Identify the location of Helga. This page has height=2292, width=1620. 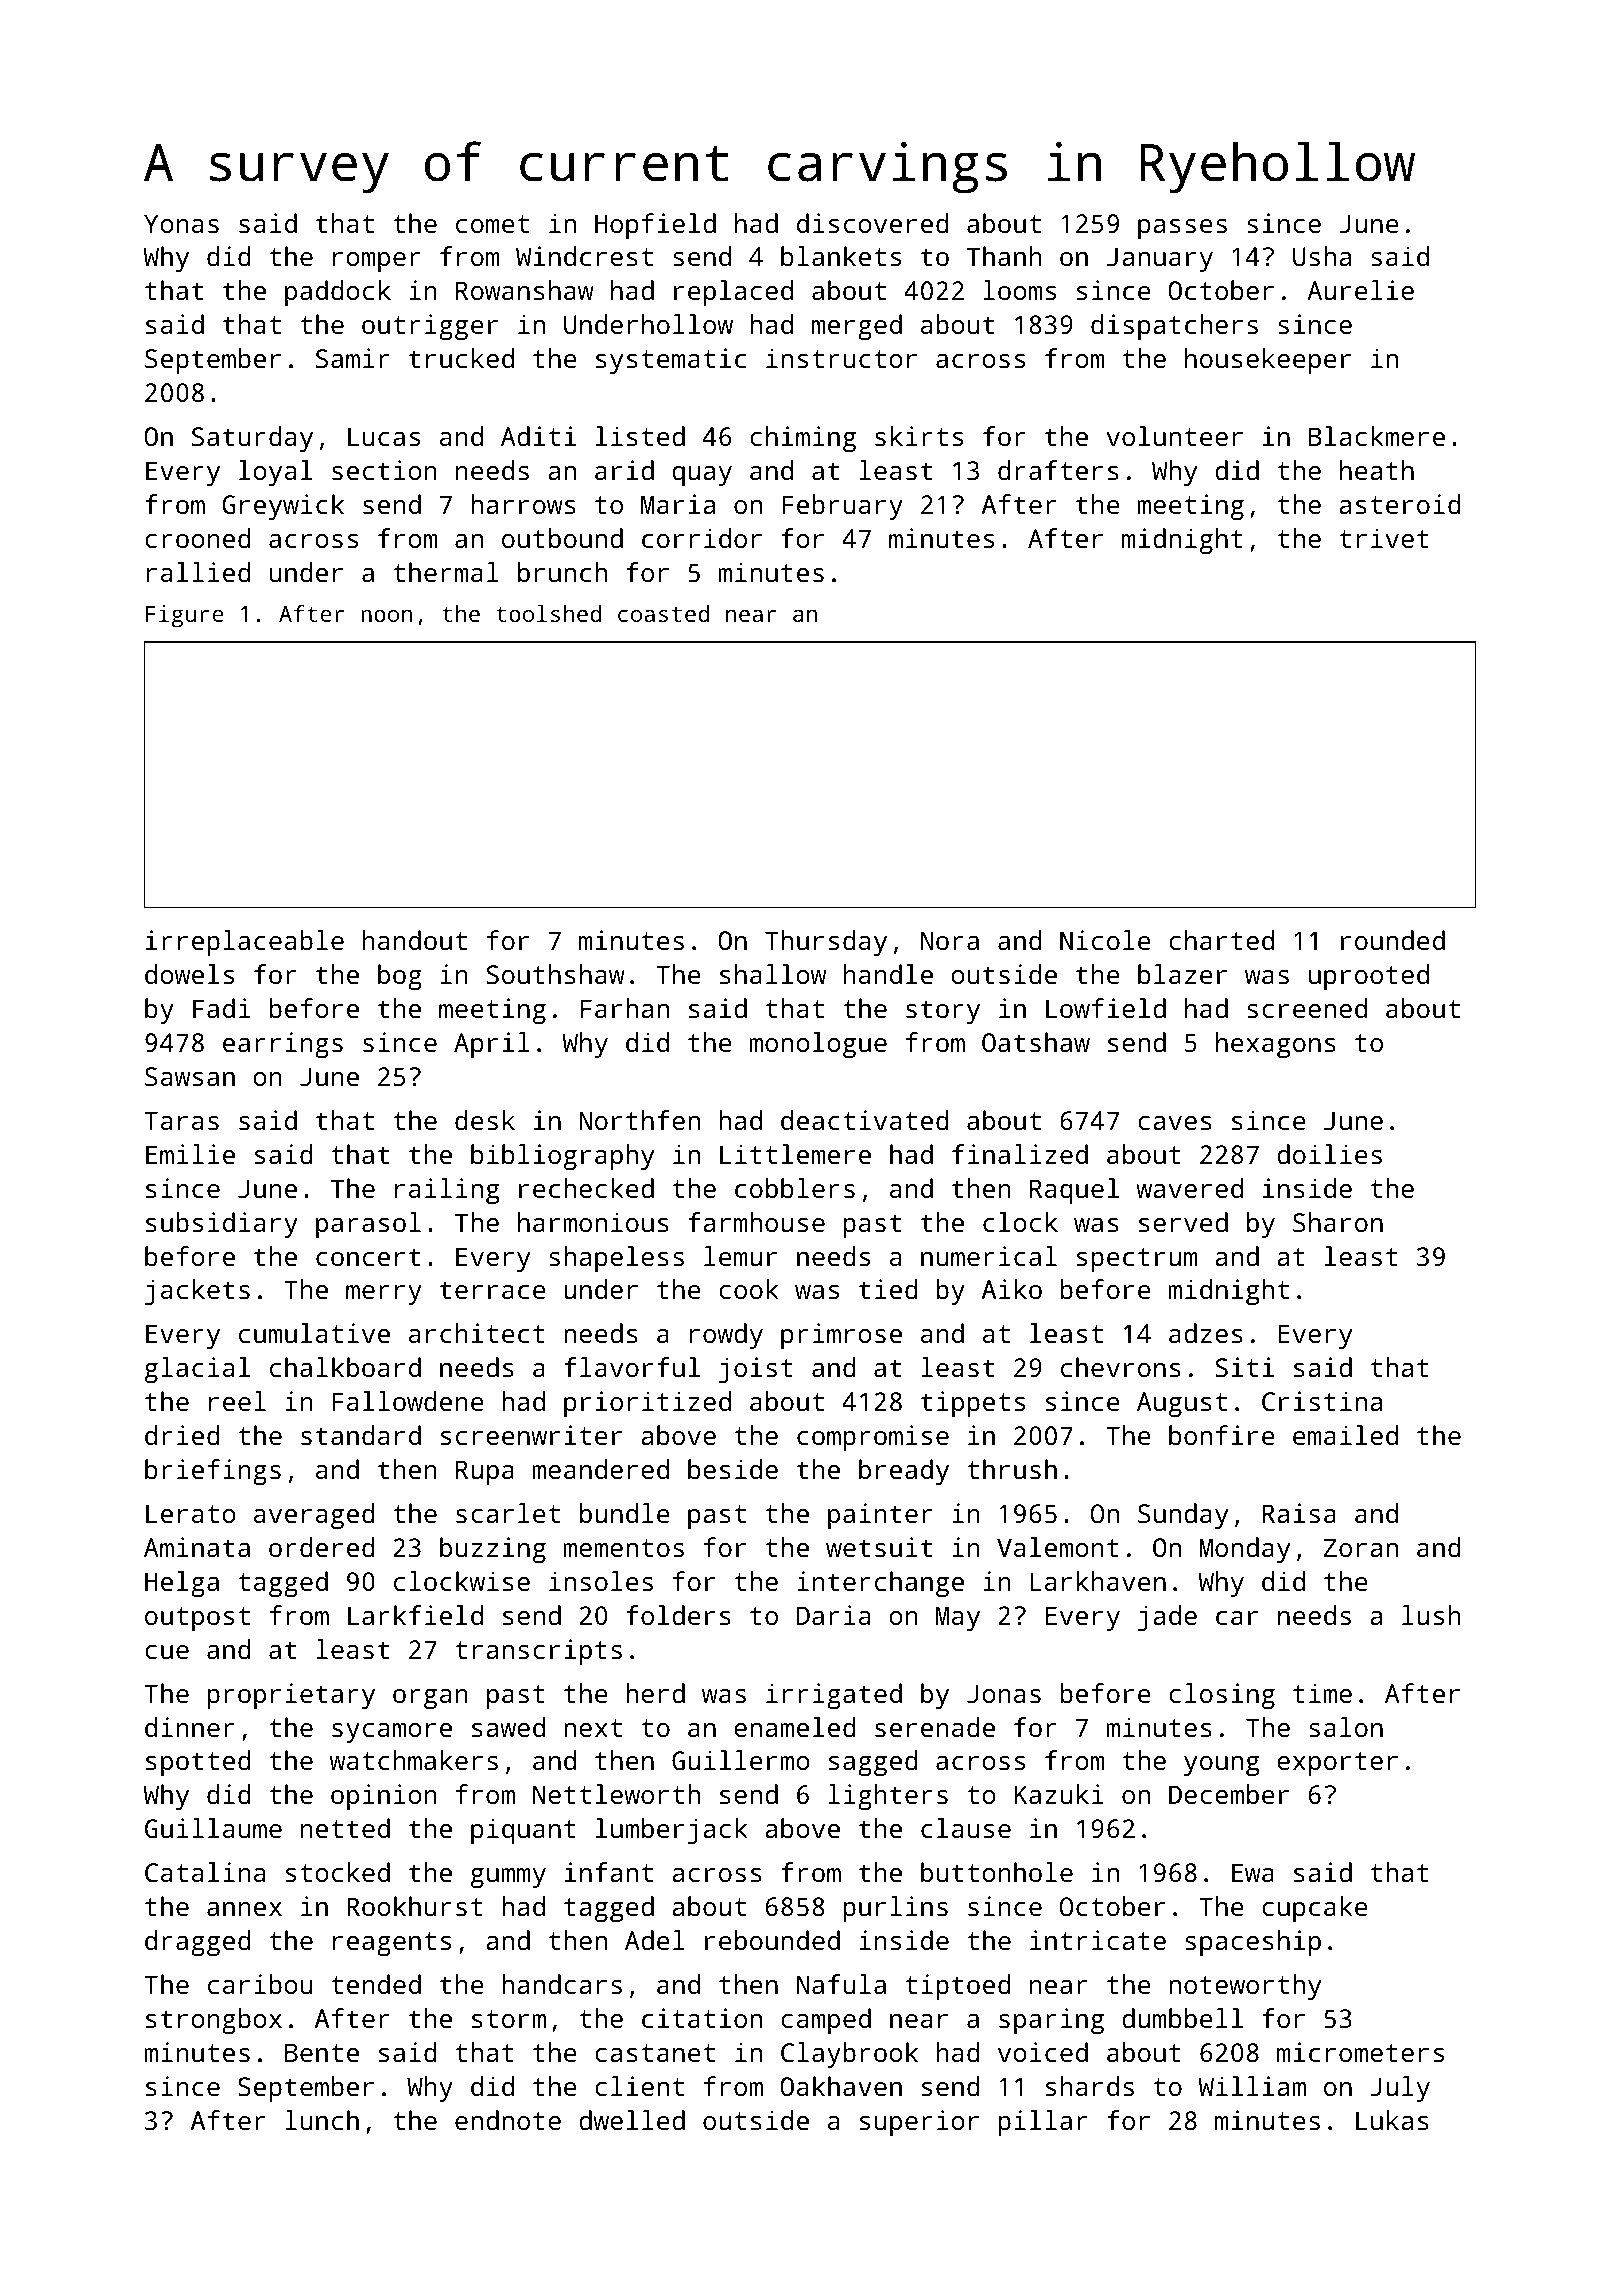
(182, 1584).
